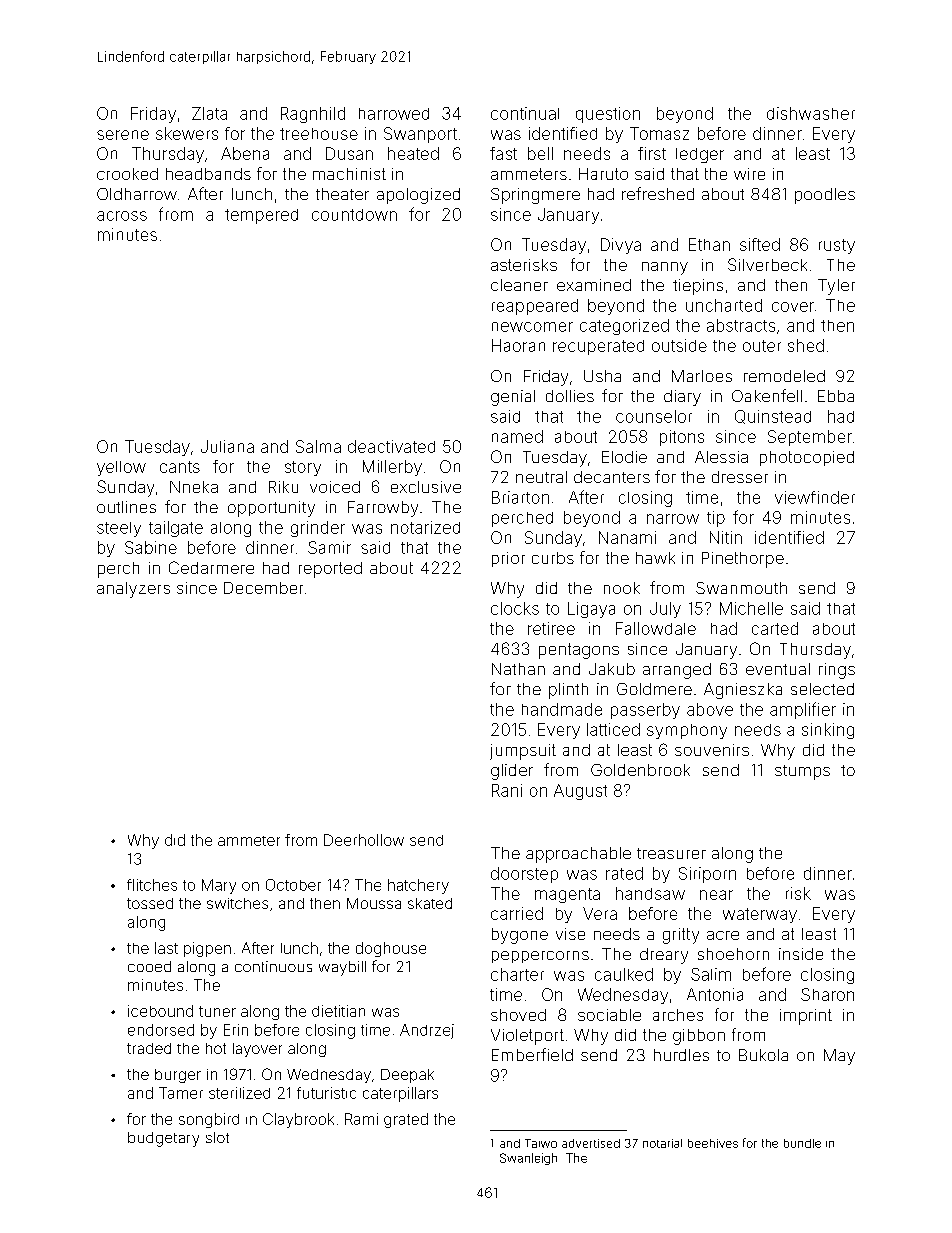 The image size is (952, 1233). I want to click on headbands, so click(208, 174).
